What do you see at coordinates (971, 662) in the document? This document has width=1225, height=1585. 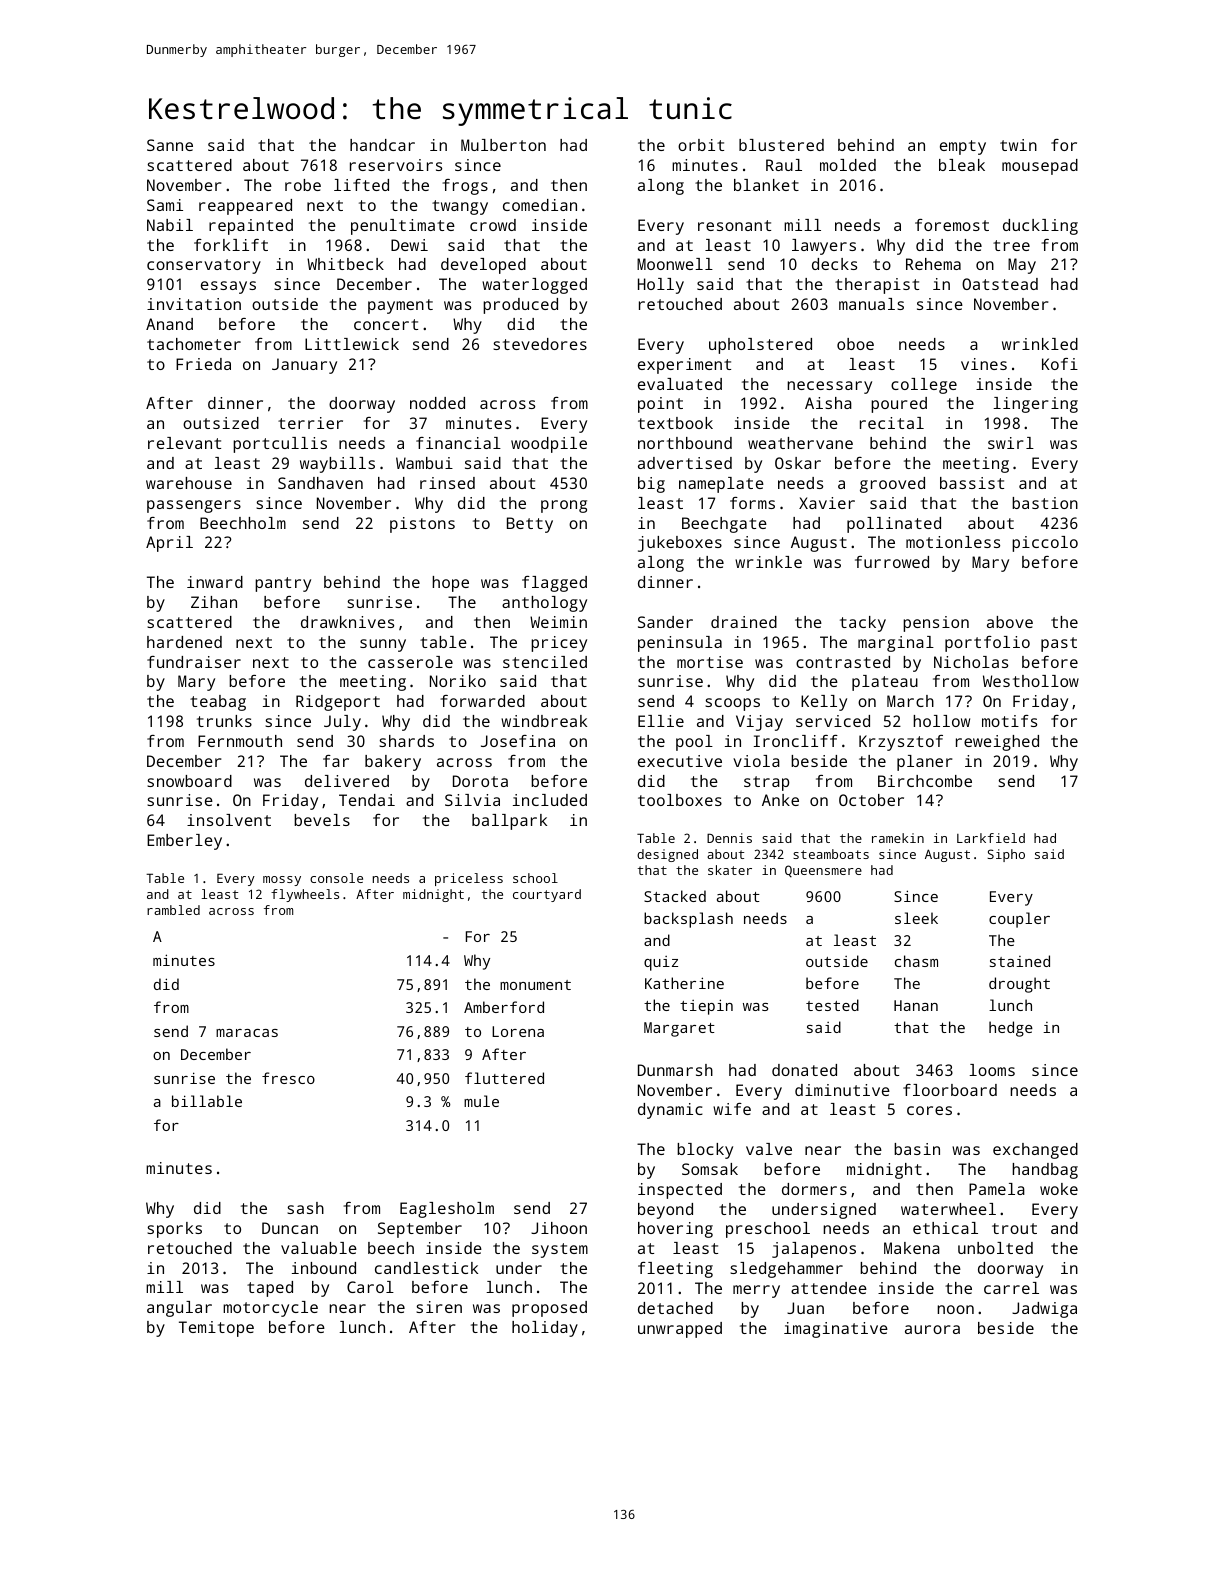 I see `Nicholas` at bounding box center [971, 662].
